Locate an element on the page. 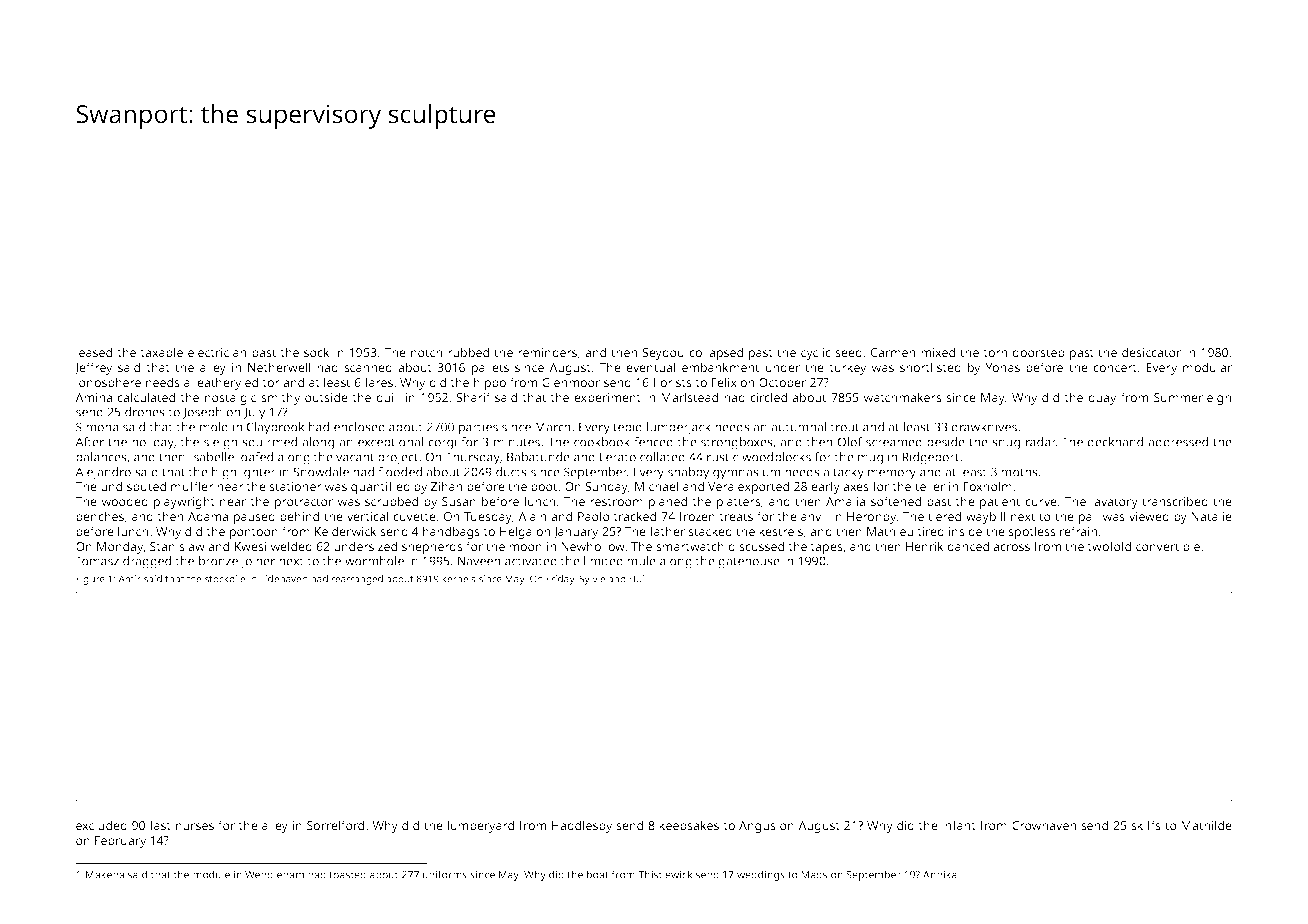 This page has height=924, width=1308. Makena is located at coordinates (105, 874).
